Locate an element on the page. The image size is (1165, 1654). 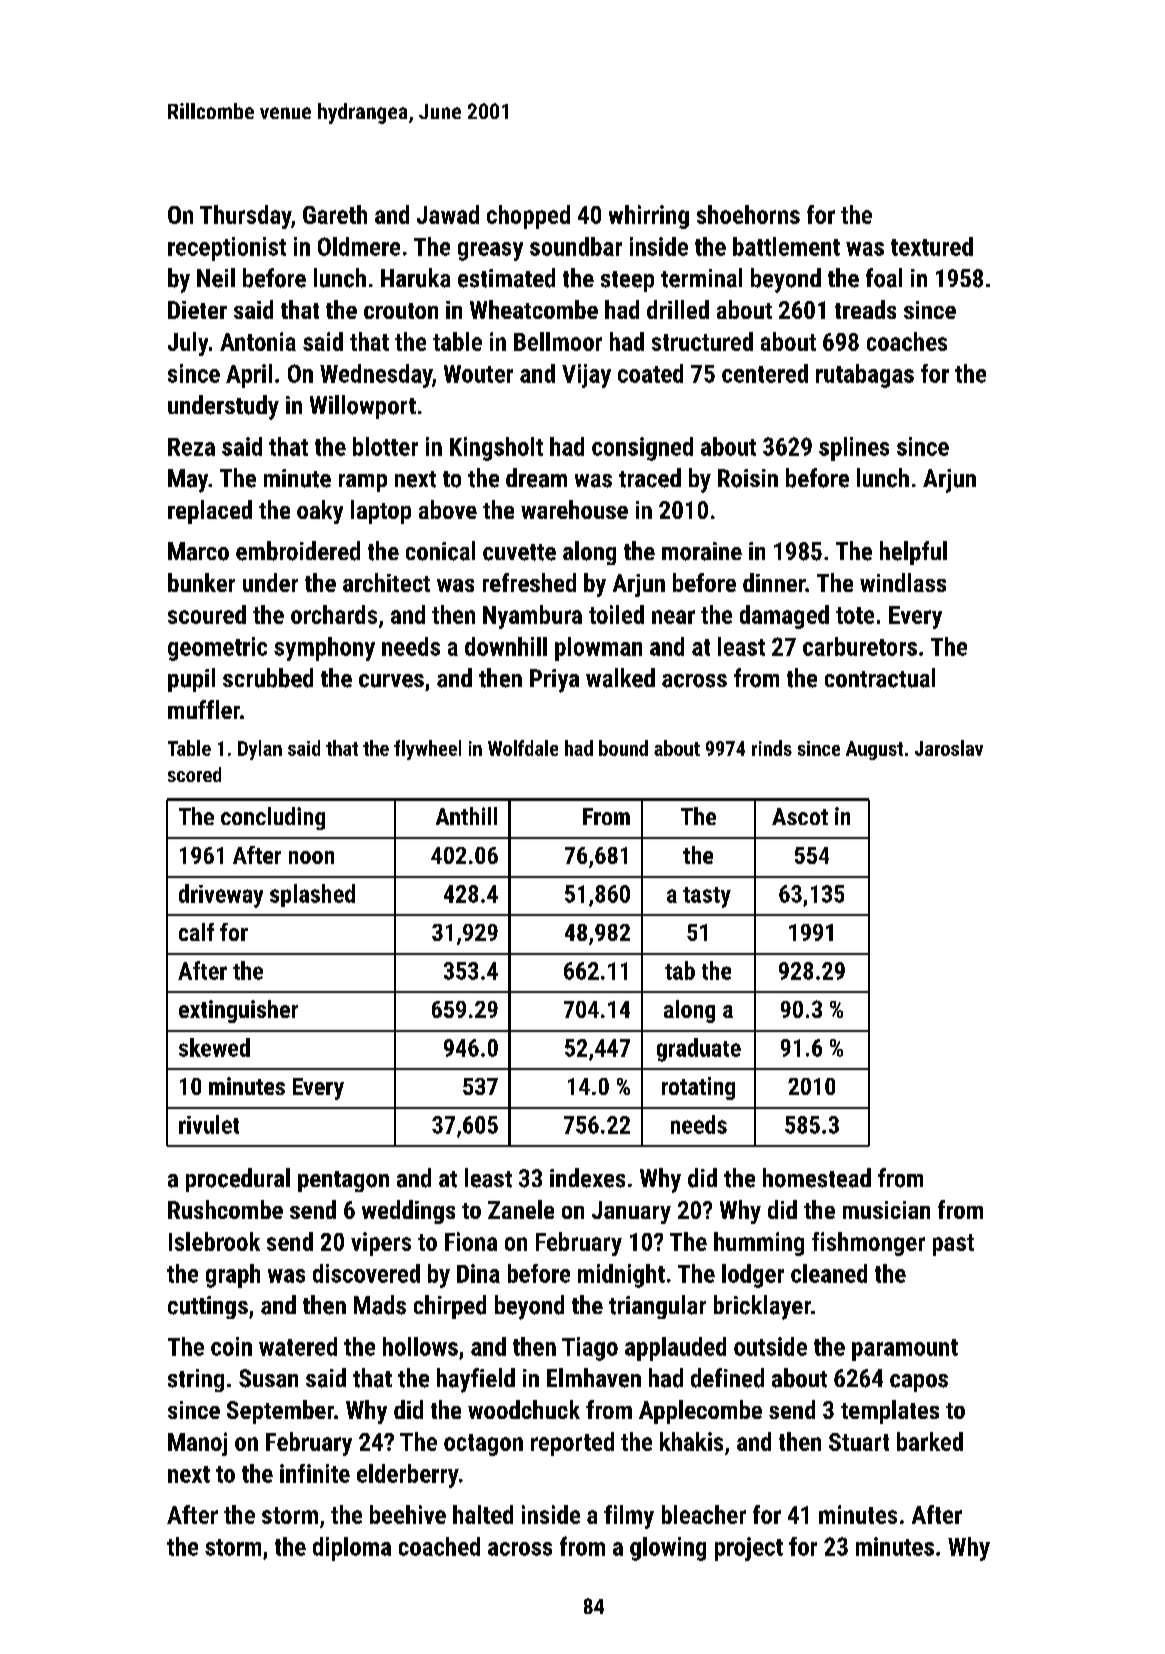
barked is located at coordinates (930, 1441).
